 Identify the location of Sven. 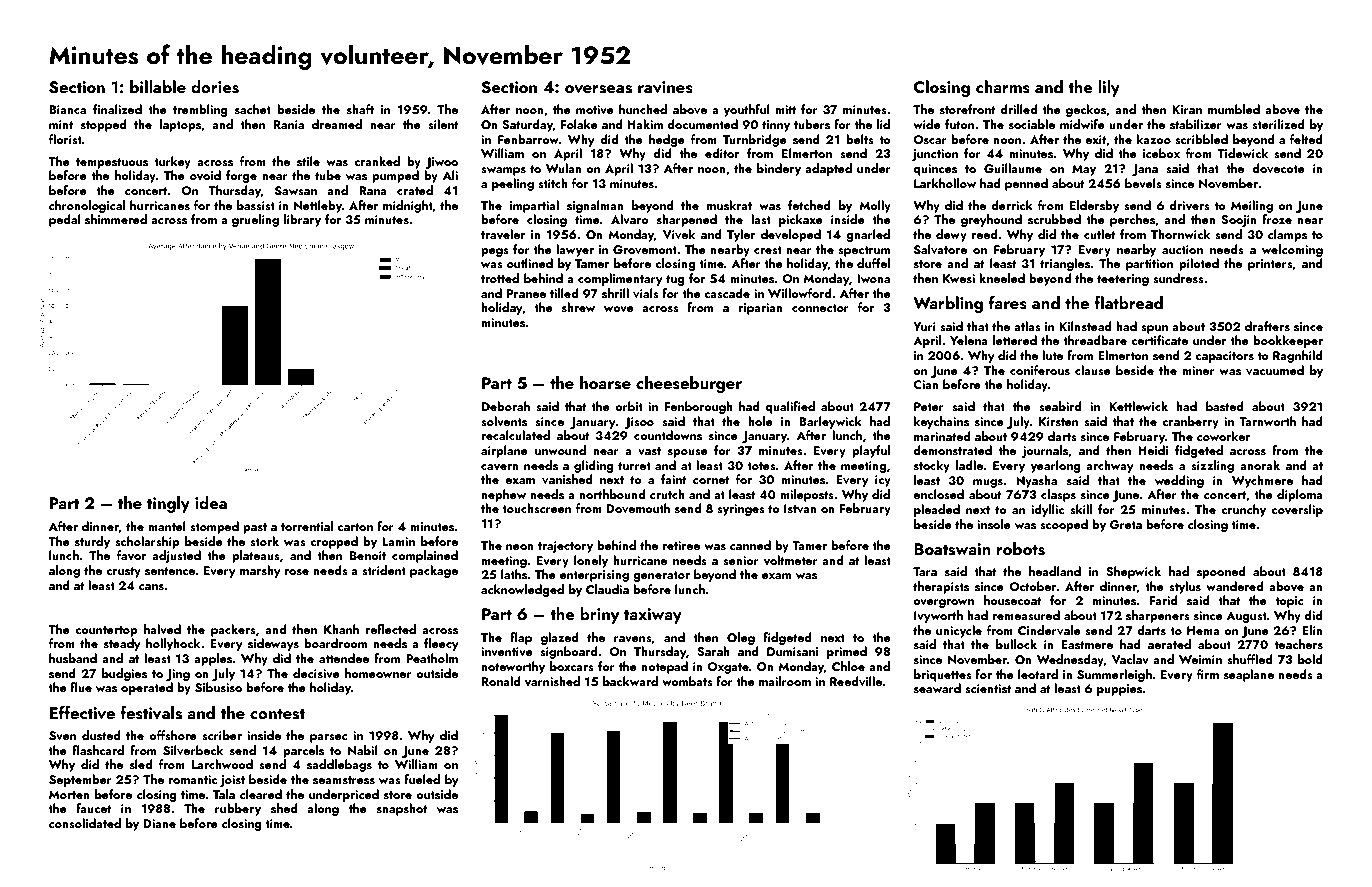
(62, 736).
